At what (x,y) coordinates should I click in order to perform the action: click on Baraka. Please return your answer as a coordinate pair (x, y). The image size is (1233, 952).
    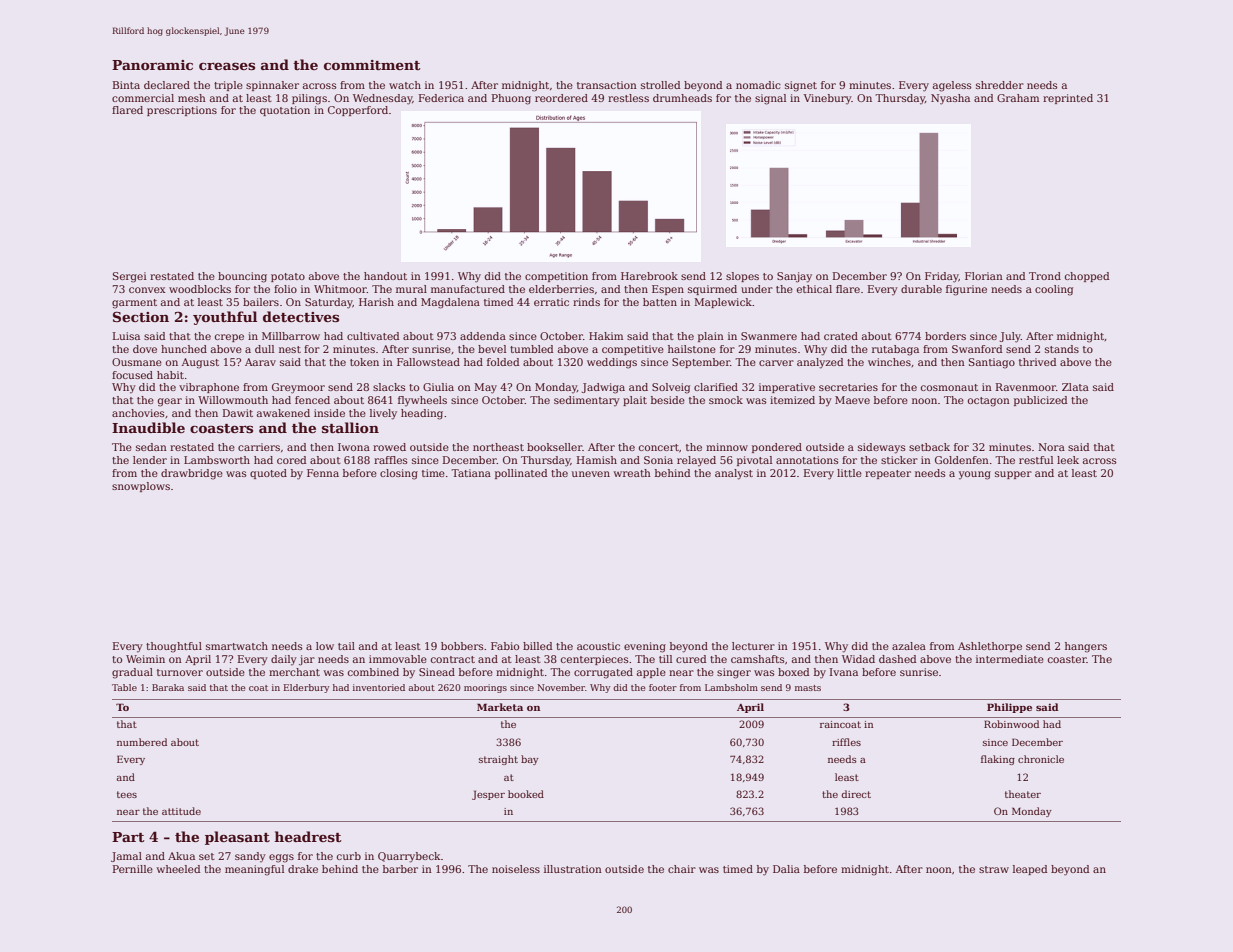
    Looking at the image, I should click on (168, 687).
